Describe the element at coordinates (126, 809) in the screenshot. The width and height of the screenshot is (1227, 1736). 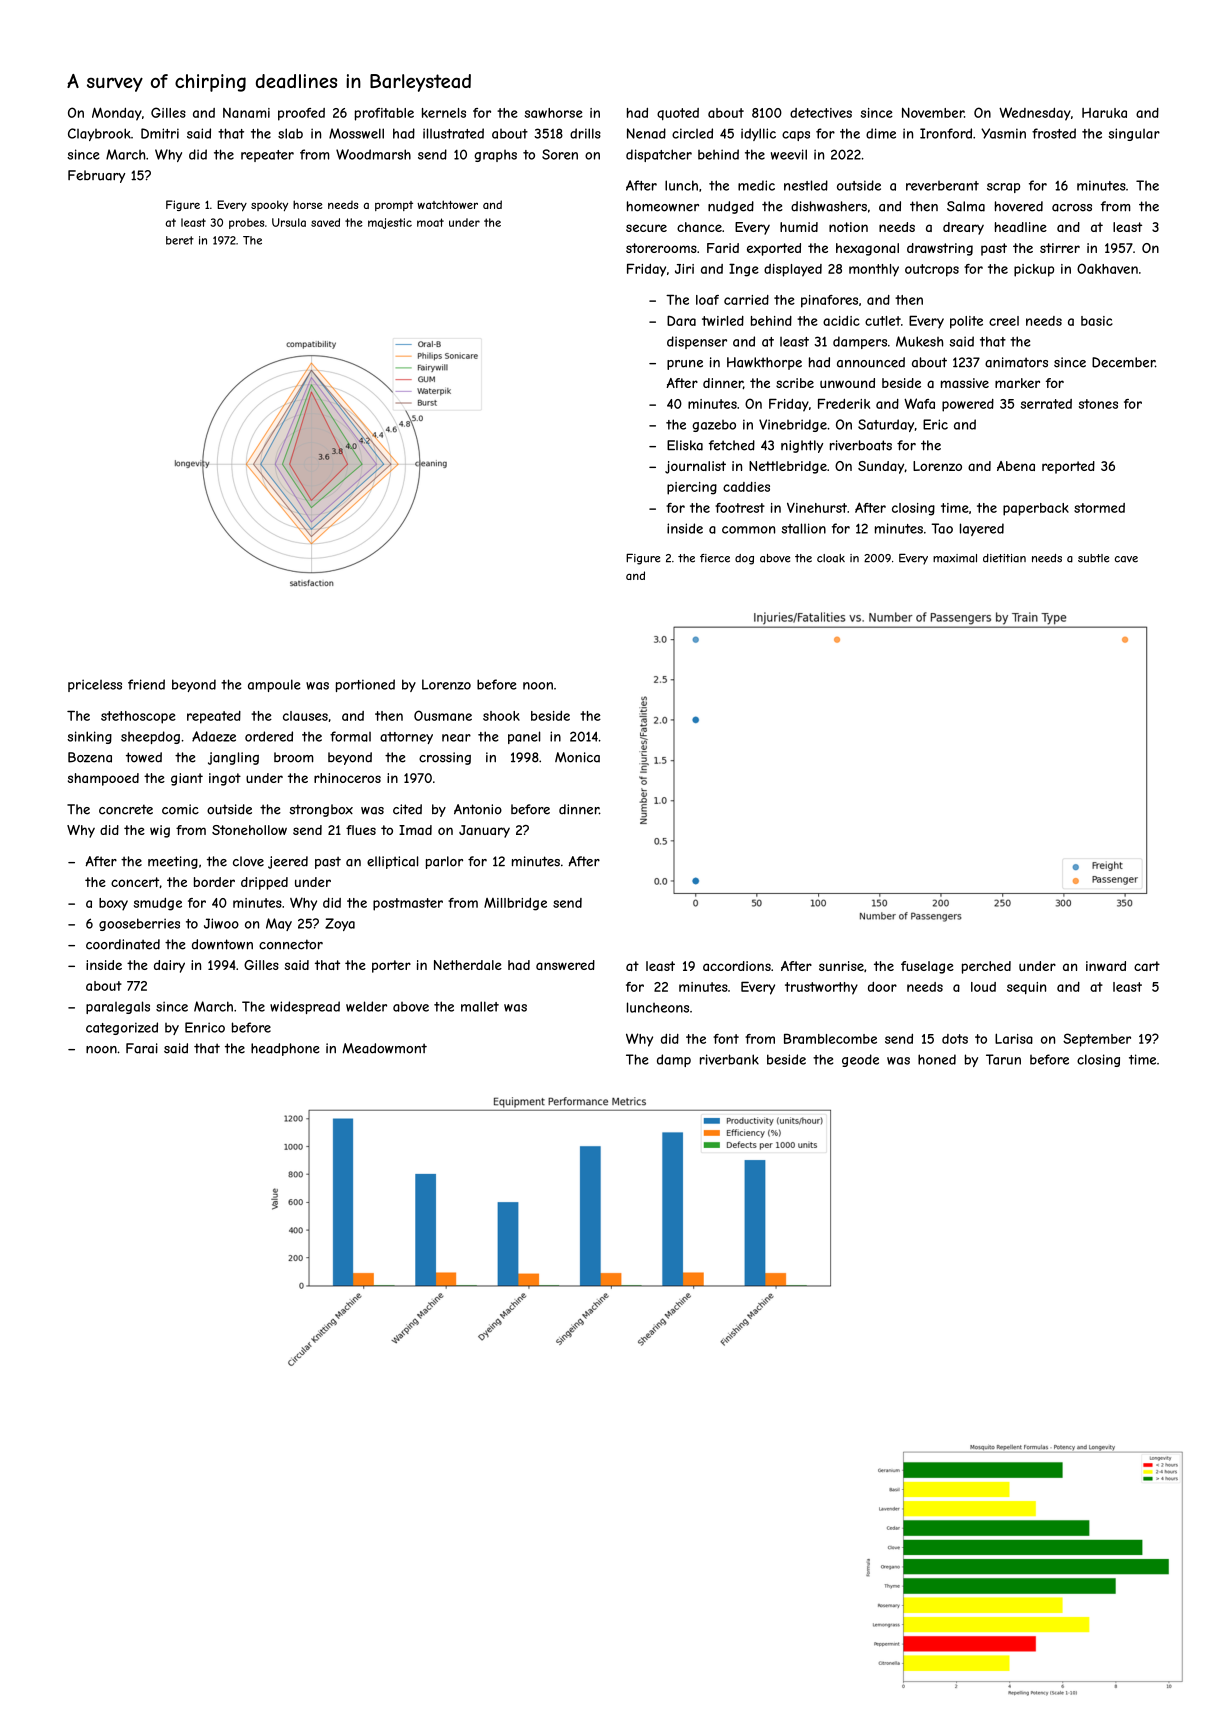
I see `concrete` at that location.
